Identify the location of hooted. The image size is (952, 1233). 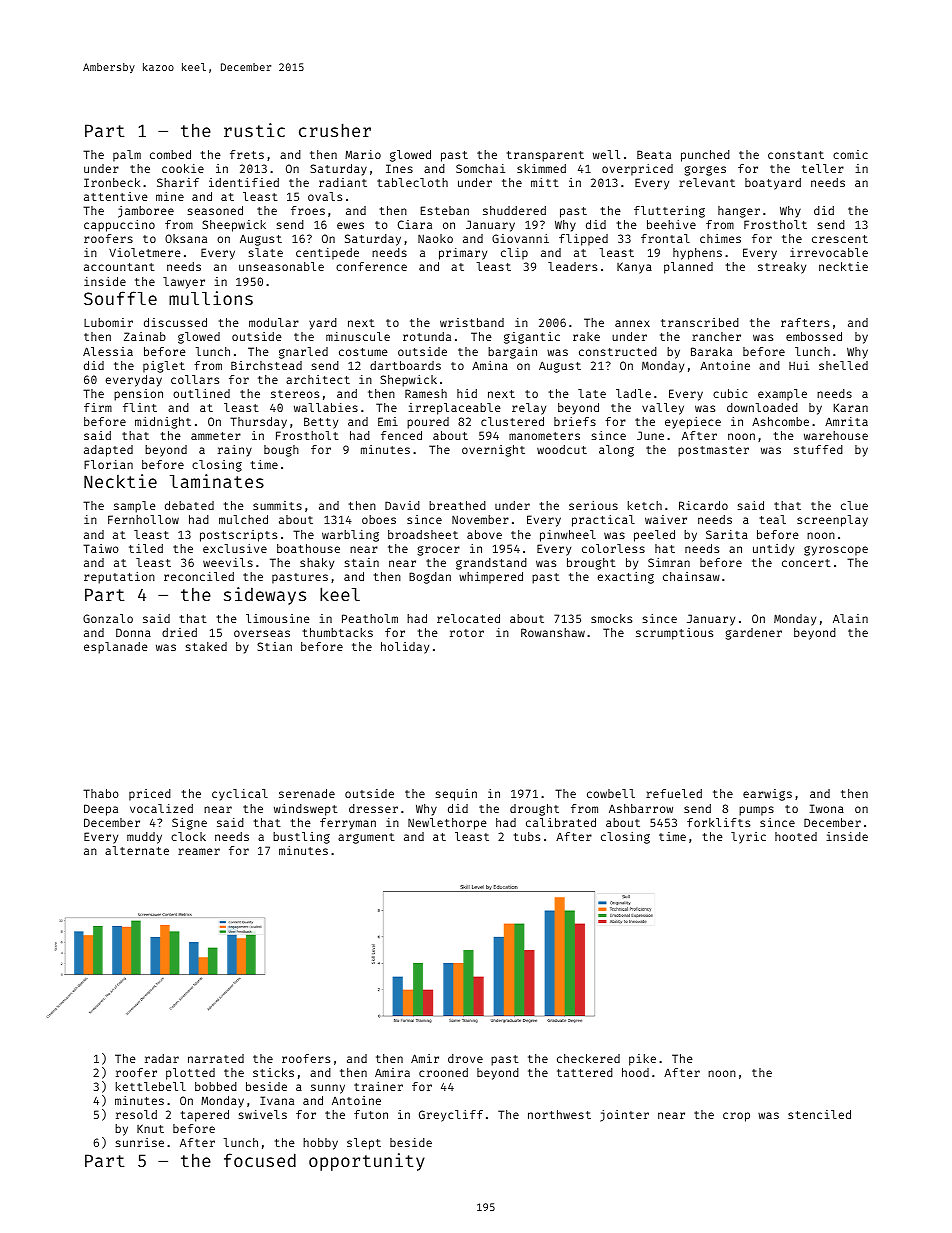
(796, 836).
